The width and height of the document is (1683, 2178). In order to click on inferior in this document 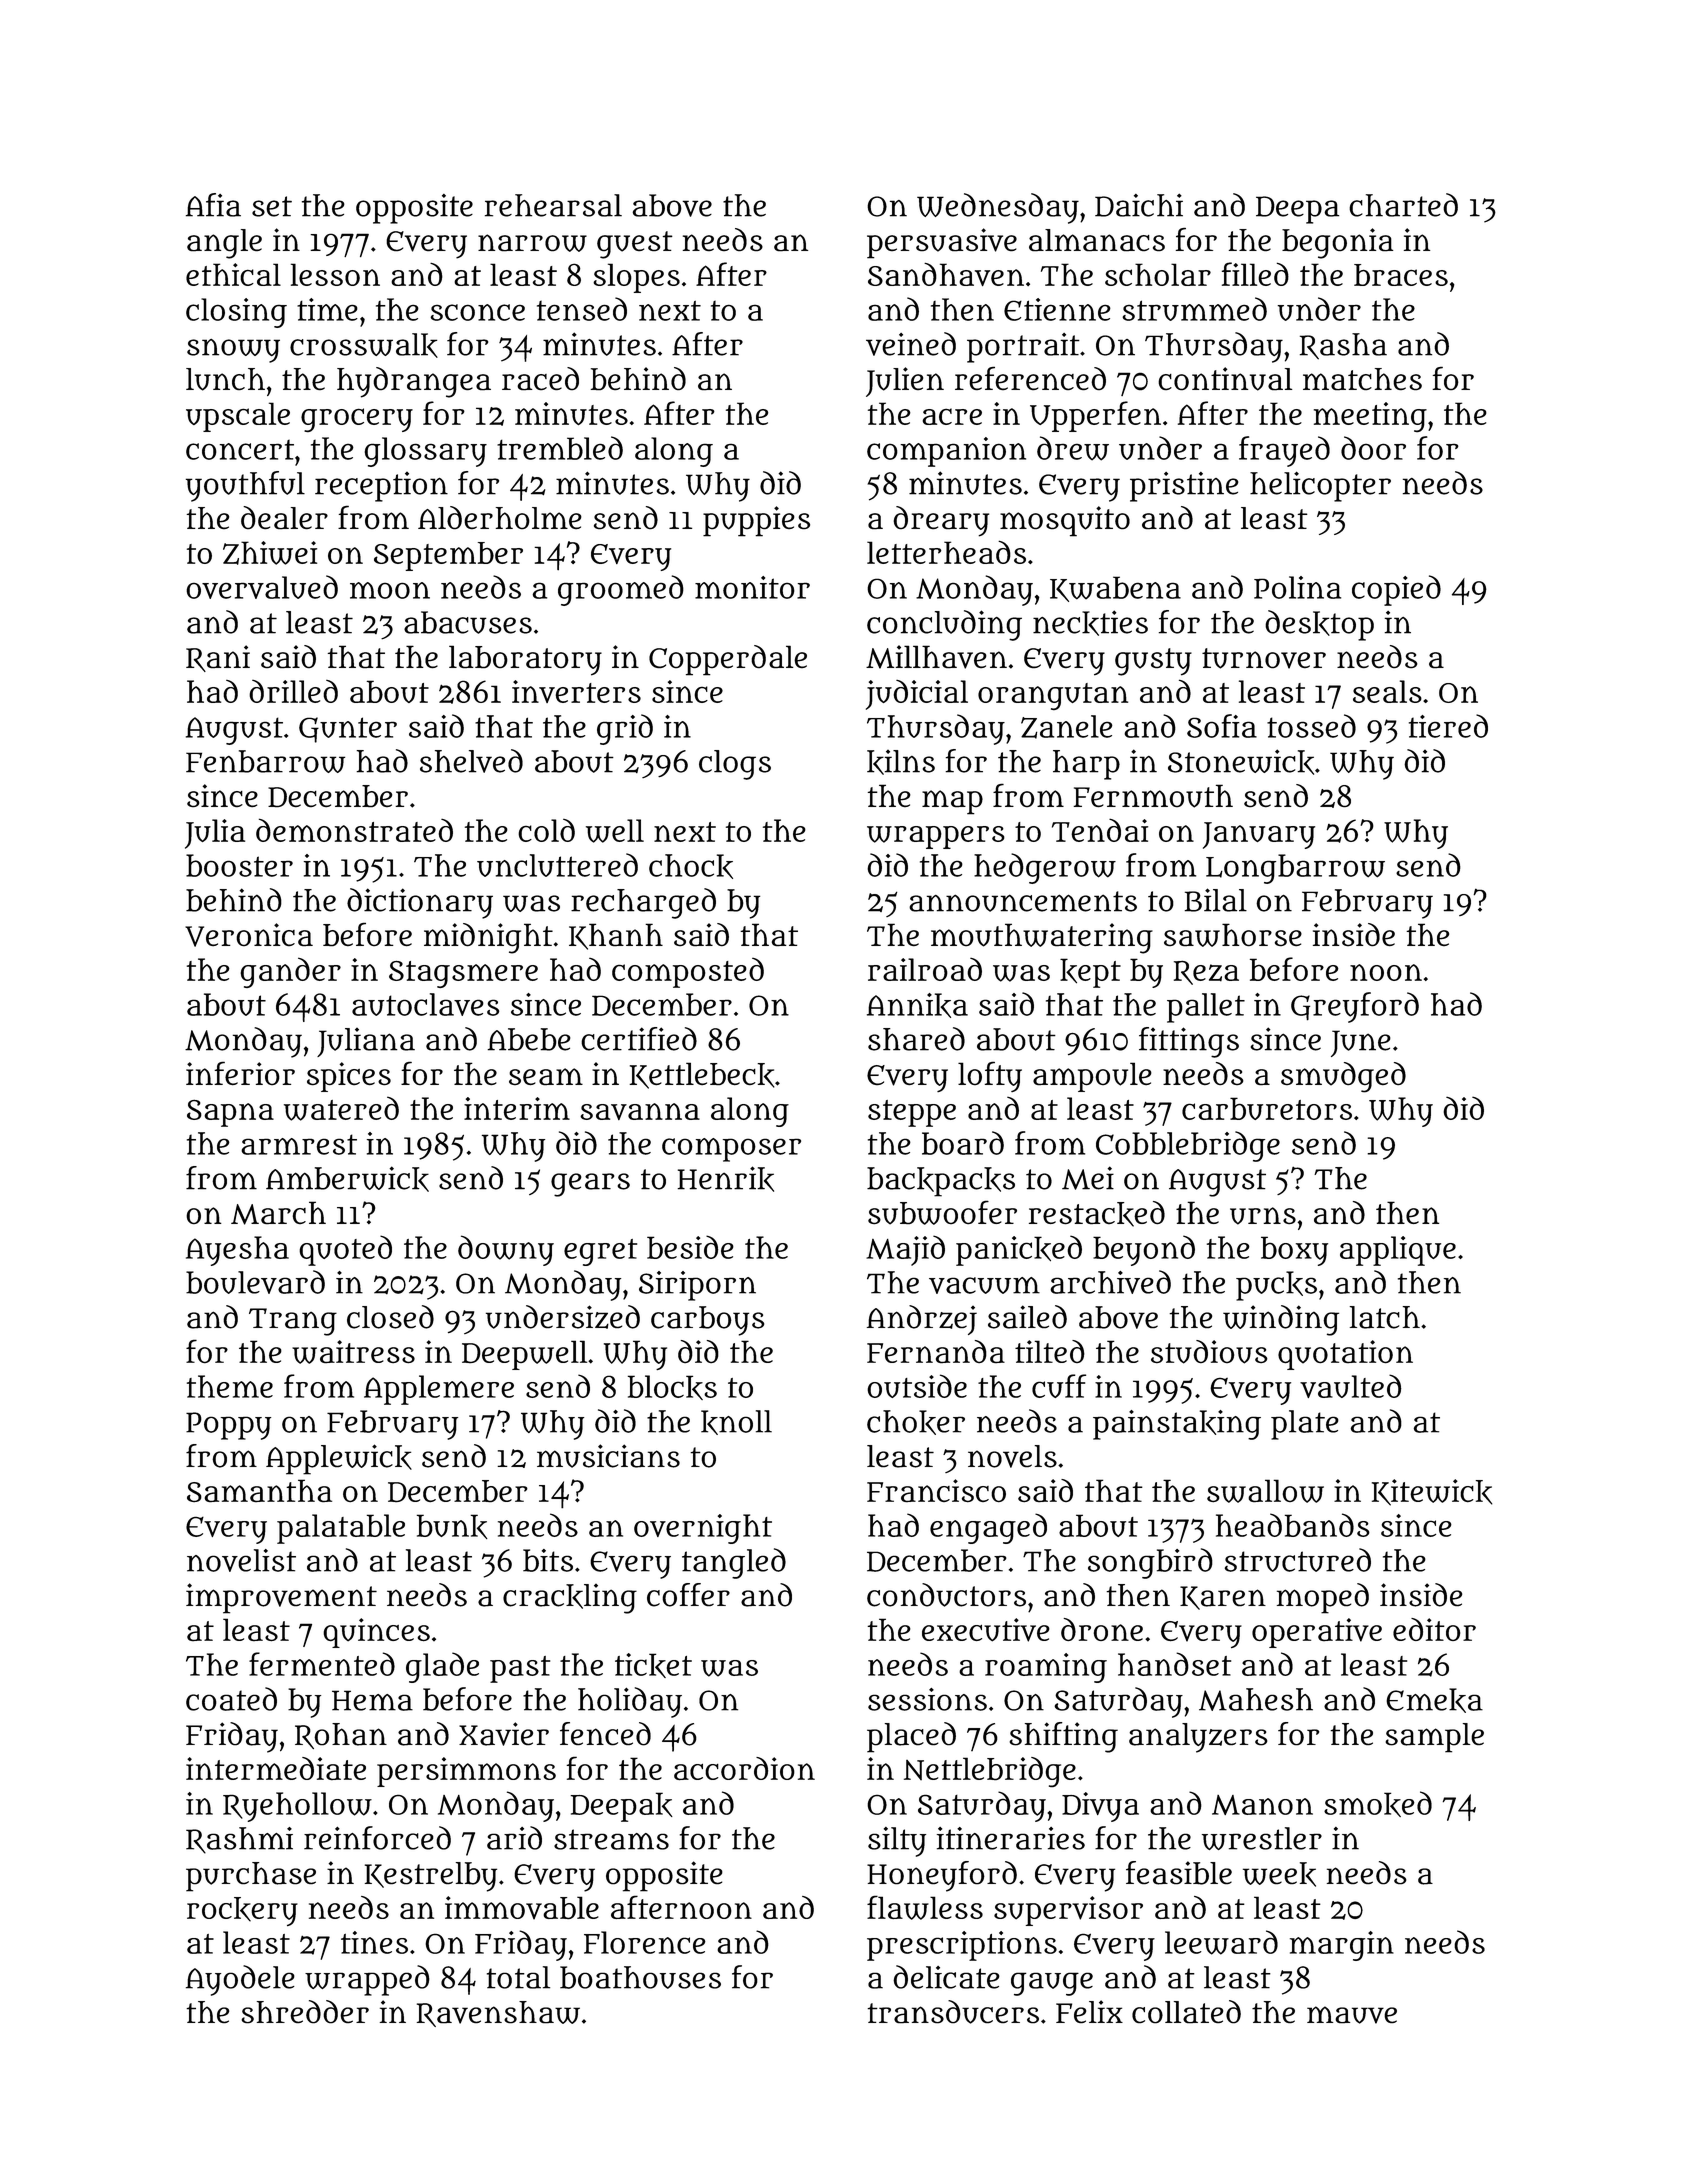, I will do `click(240, 1073)`.
